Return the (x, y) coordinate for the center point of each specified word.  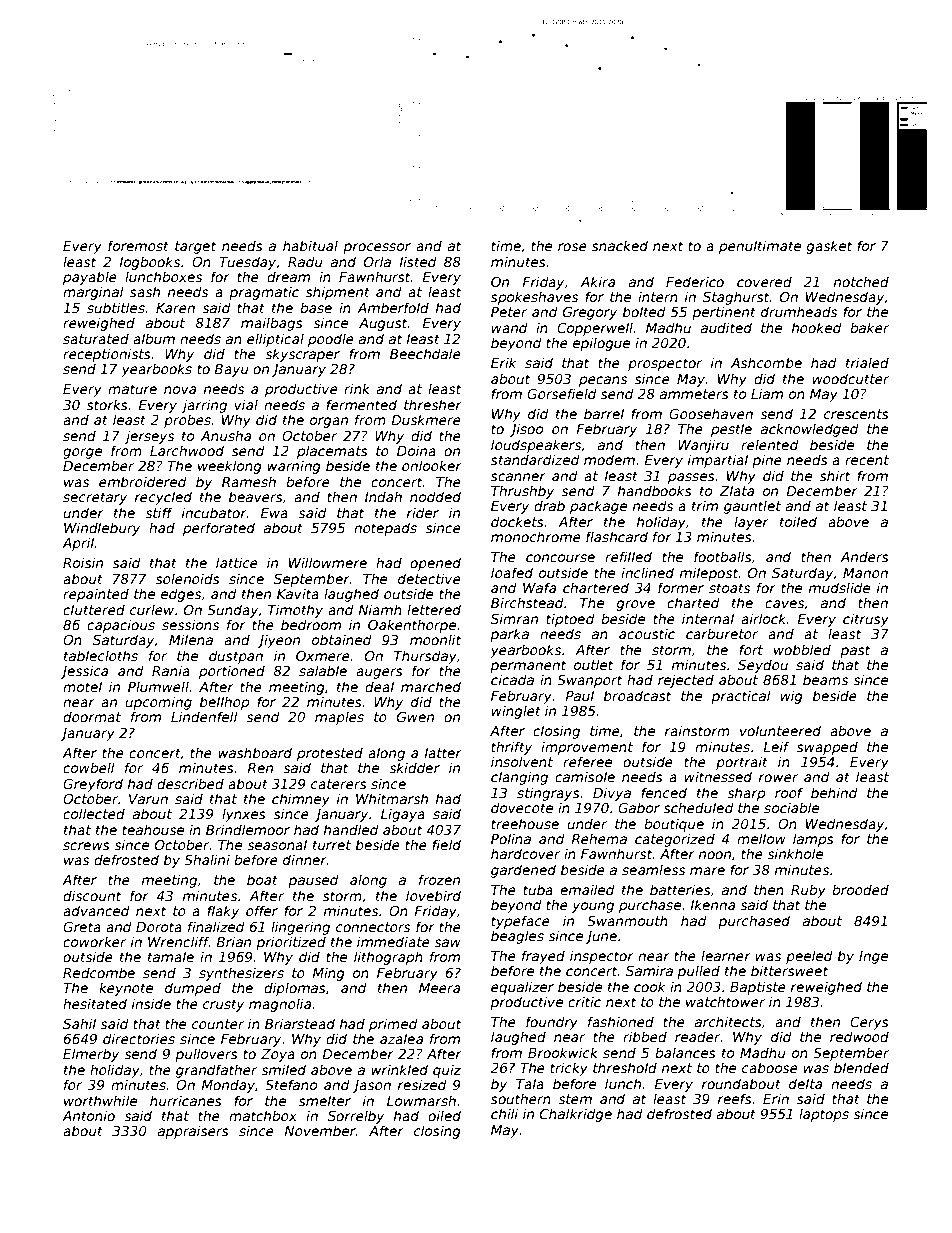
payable (90, 278)
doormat (92, 716)
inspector (602, 957)
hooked (817, 327)
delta (805, 1083)
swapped (827, 748)
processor (377, 248)
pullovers (206, 1055)
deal (379, 686)
